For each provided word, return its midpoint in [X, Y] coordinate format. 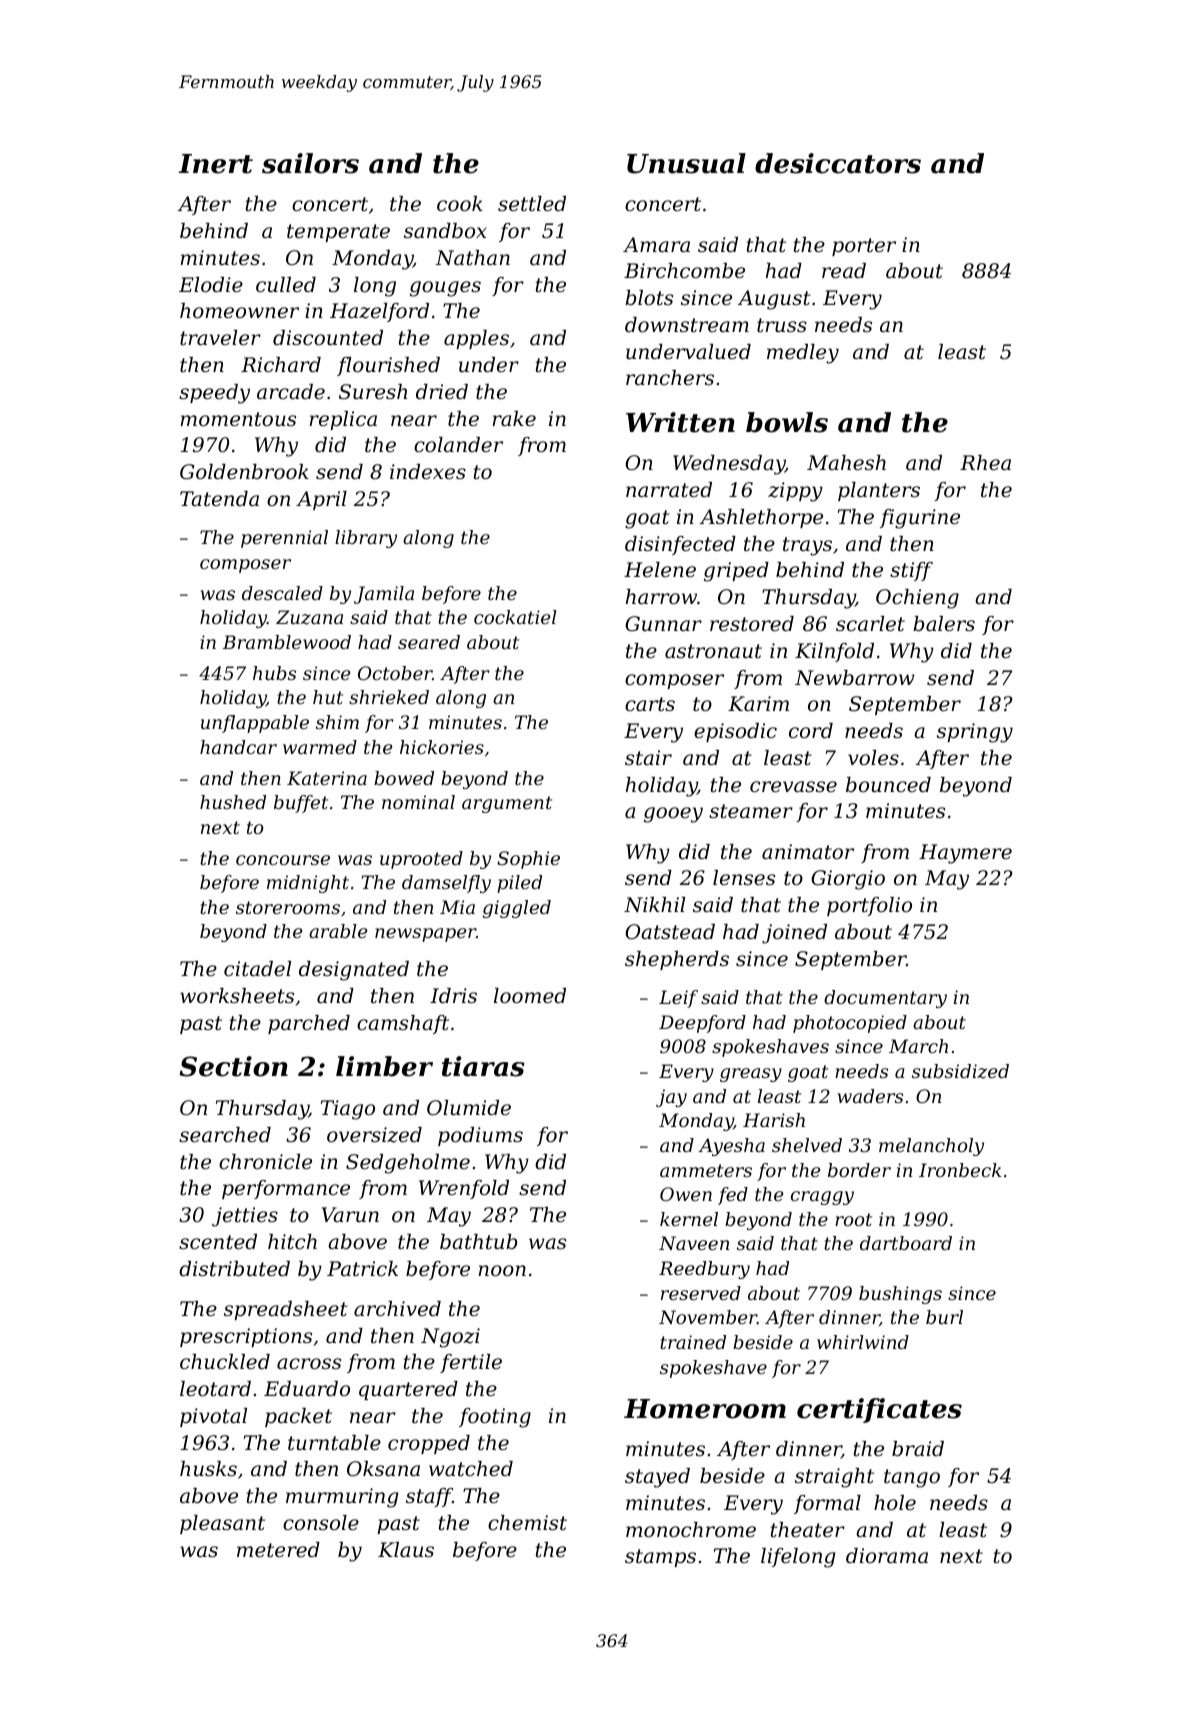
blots [649, 298]
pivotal [213, 1417]
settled [532, 204]
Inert [215, 164]
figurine [920, 519]
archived [397, 1309]
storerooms [288, 907]
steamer [751, 811]
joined [794, 934]
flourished [388, 366]
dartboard [906, 1243]
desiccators [838, 163]
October [395, 673]
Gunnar [663, 624]
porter [864, 247]
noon [502, 1271]
